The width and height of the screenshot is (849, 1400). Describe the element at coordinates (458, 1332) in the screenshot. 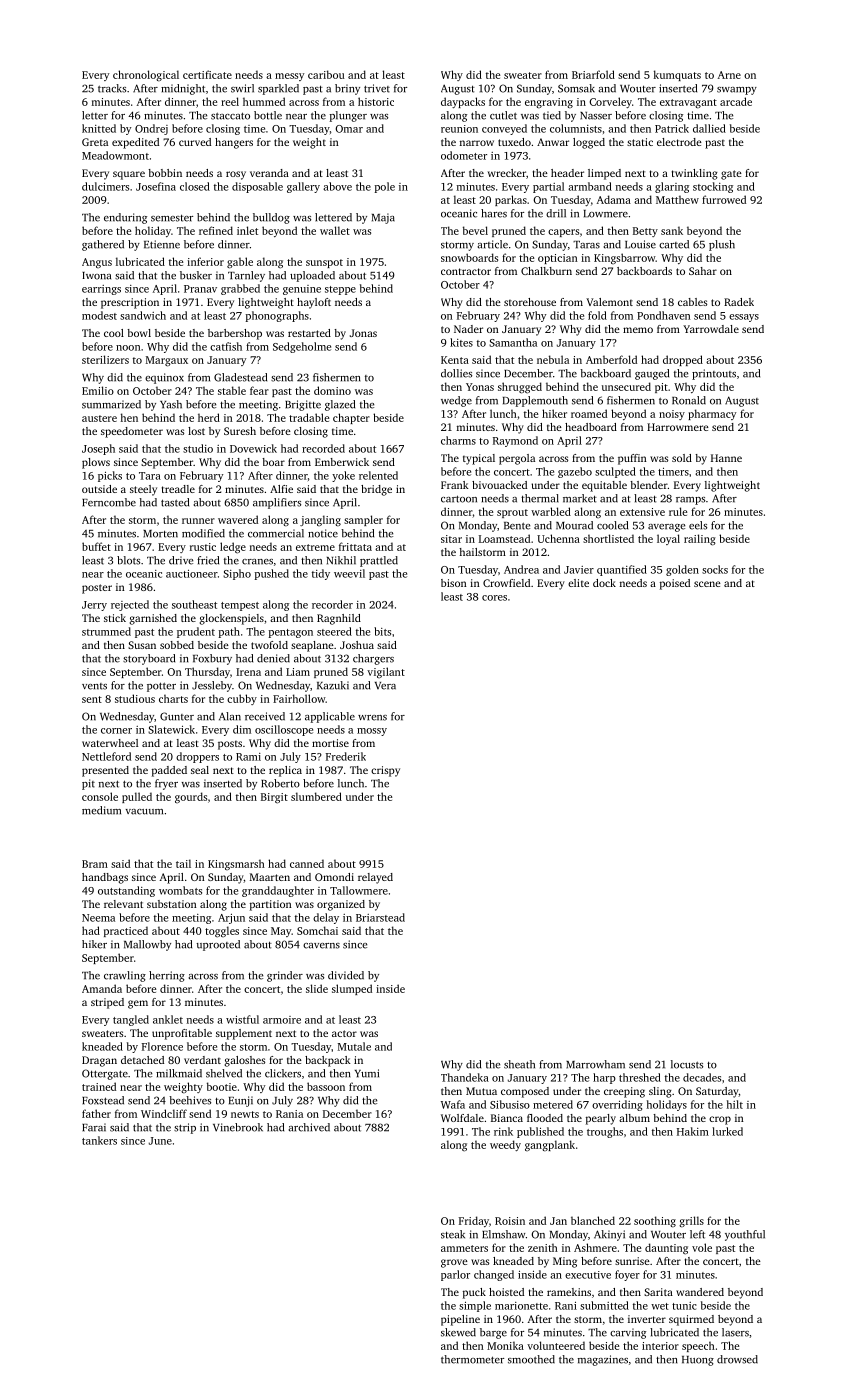

I see `skewed` at that location.
